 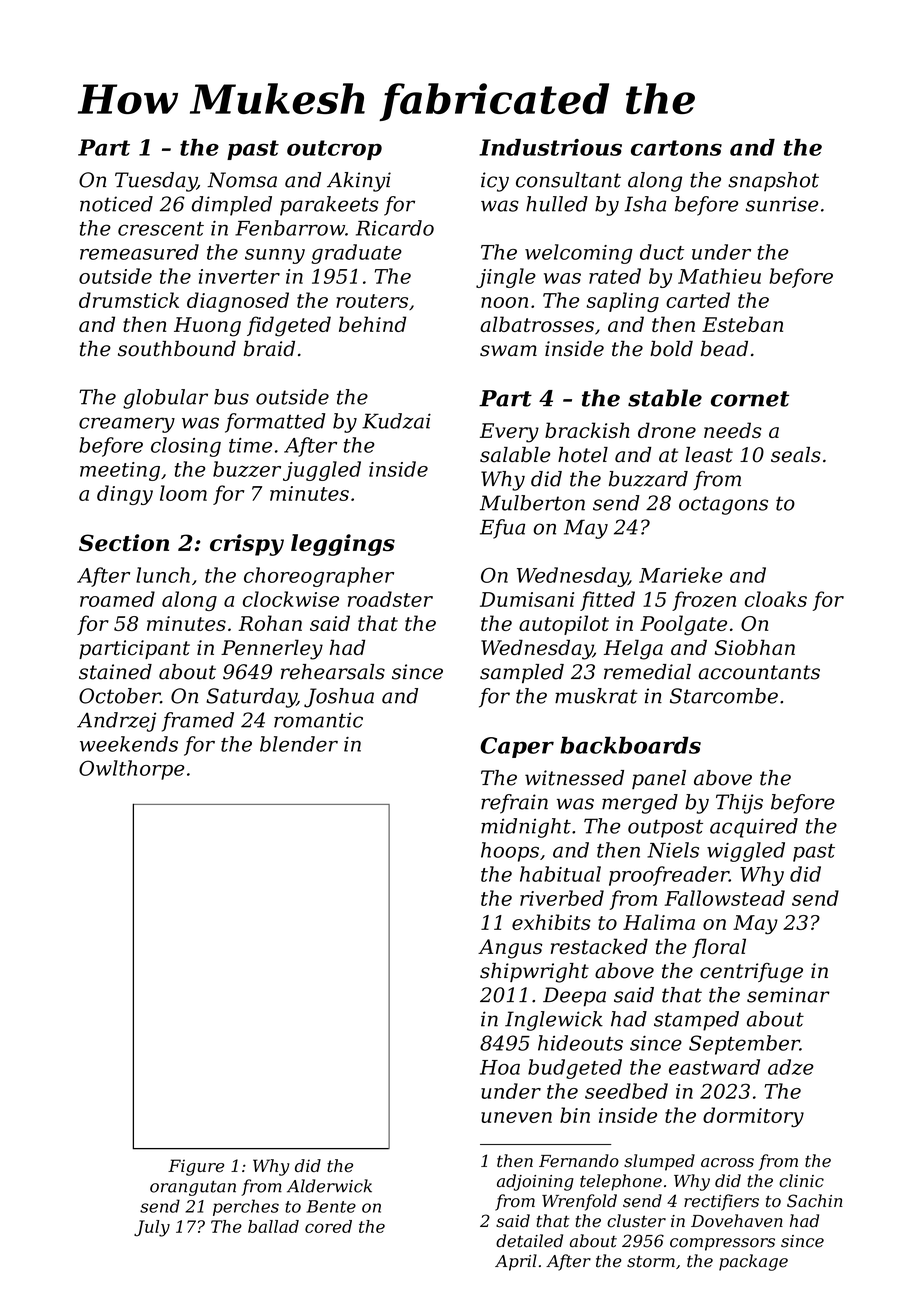 What do you see at coordinates (739, 804) in the screenshot?
I see `Thijs` at bounding box center [739, 804].
